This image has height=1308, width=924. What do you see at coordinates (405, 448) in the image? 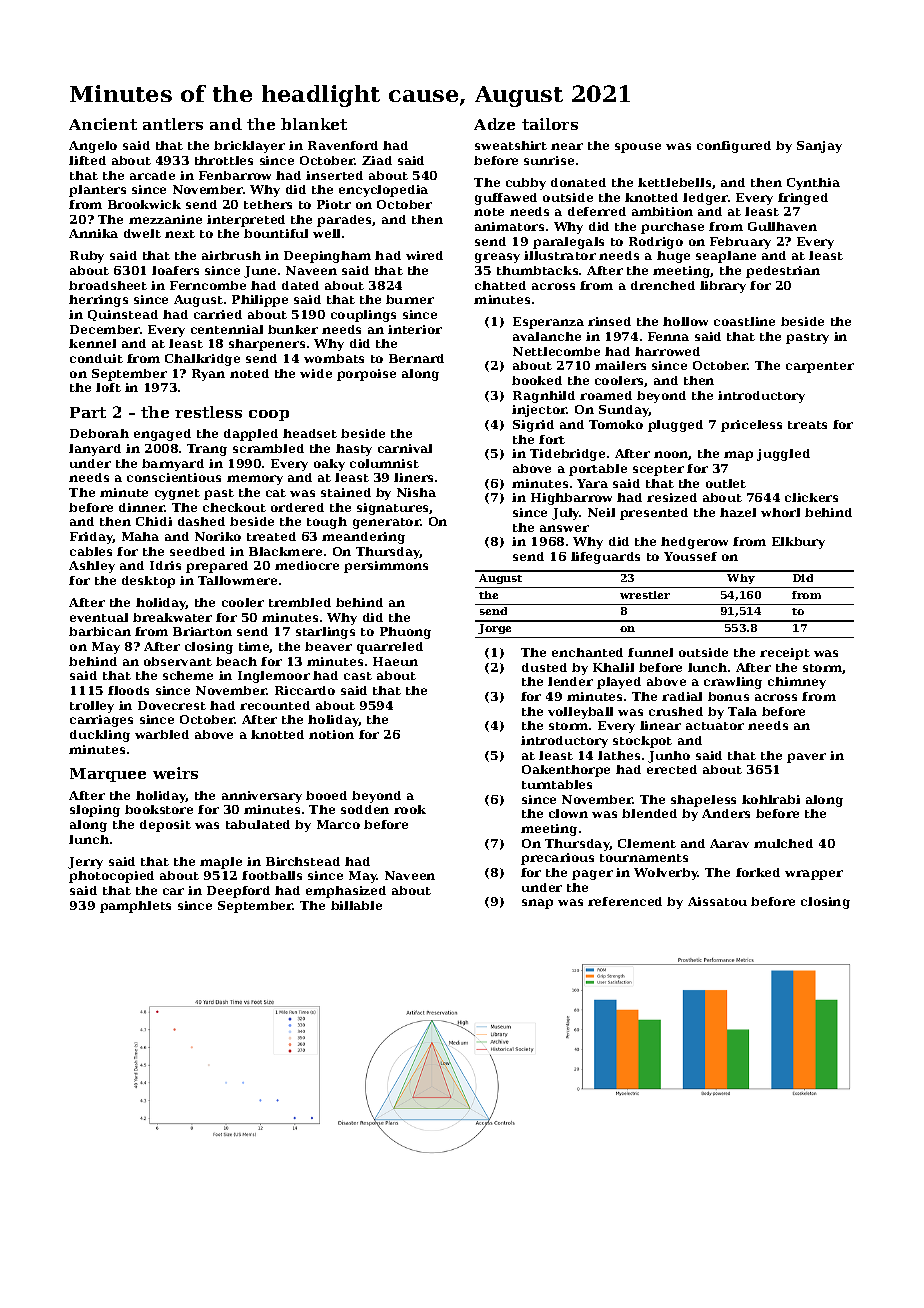
I see `carnival` at bounding box center [405, 448].
